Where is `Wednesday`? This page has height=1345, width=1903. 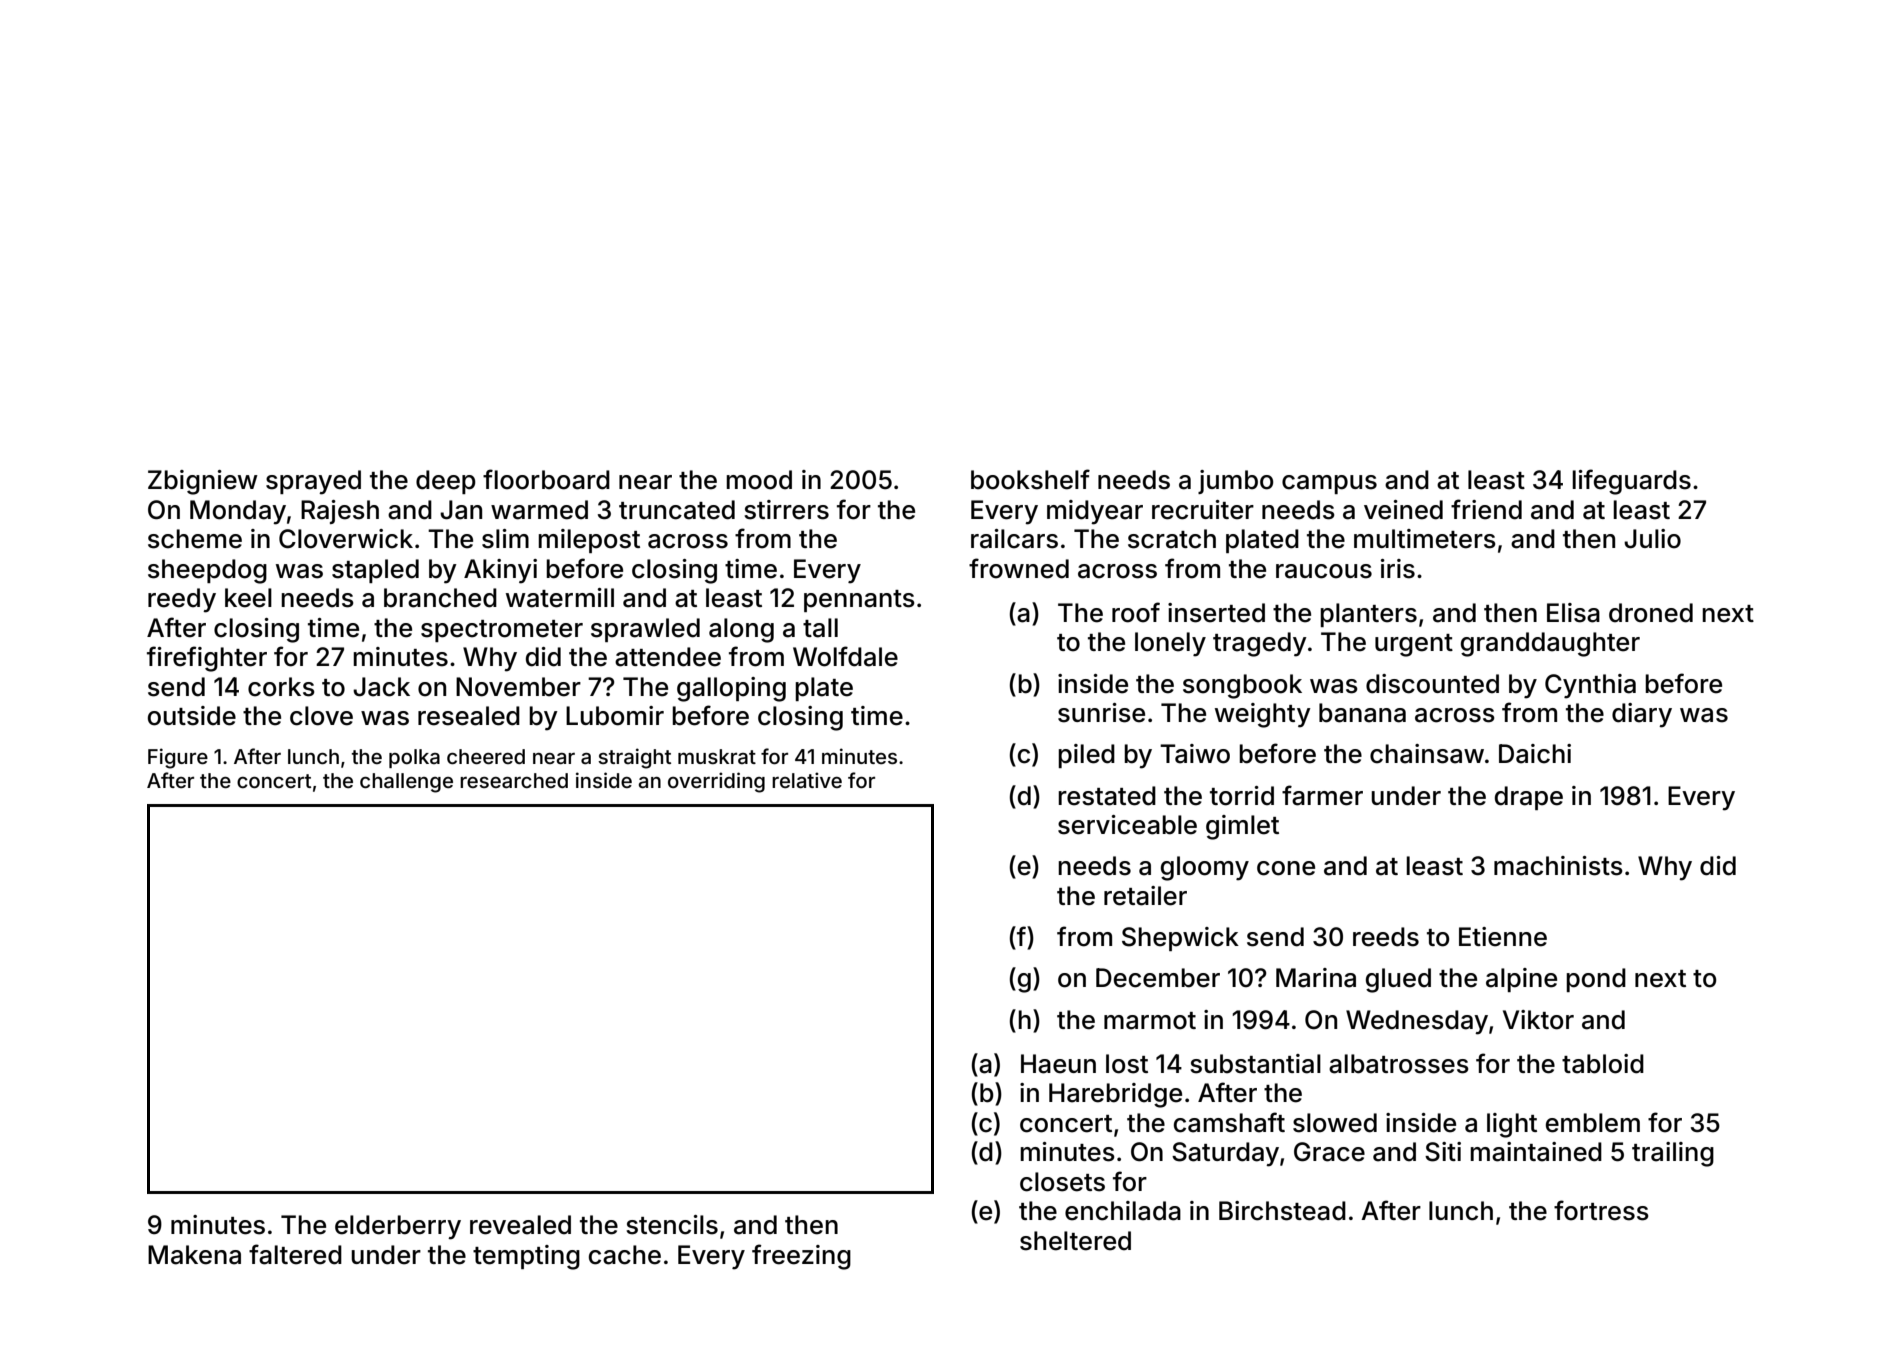 Wednesday is located at coordinates (1417, 1022).
